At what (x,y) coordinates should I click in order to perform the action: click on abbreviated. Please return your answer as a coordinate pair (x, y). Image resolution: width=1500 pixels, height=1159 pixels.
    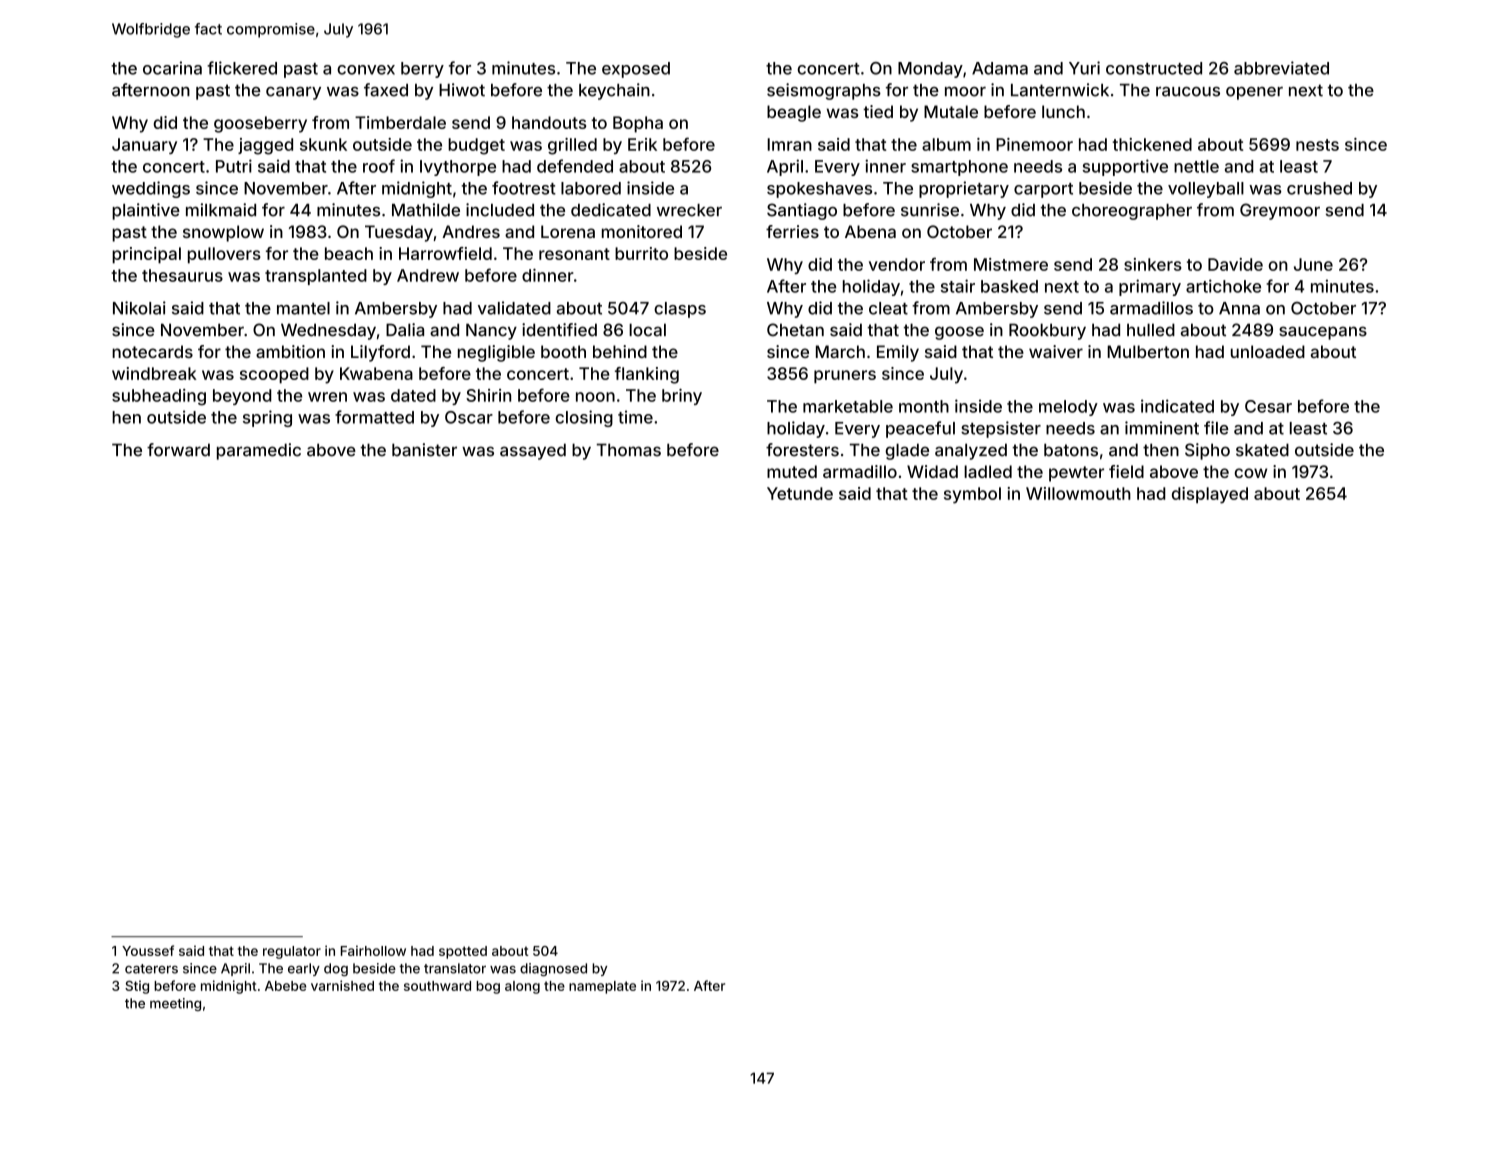
    Looking at the image, I should click on (1281, 68).
